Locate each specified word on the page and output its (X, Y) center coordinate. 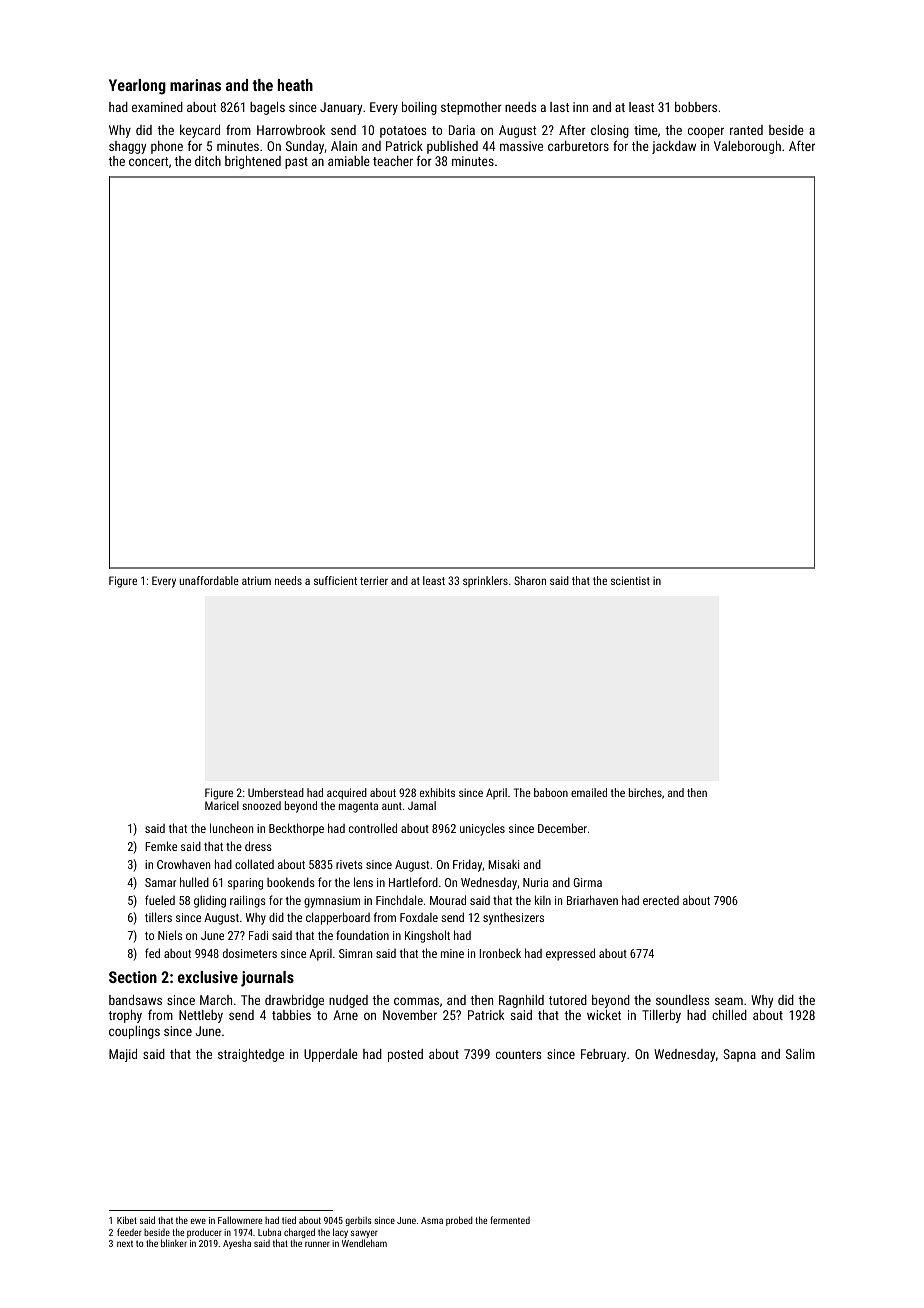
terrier (374, 580)
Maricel (222, 805)
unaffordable (209, 580)
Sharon (530, 580)
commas (416, 1001)
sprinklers (485, 581)
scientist (630, 580)
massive (521, 146)
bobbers (696, 107)
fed (152, 953)
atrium (256, 580)
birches (645, 792)
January (341, 108)
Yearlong (137, 87)
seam (729, 1001)
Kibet (127, 1220)
